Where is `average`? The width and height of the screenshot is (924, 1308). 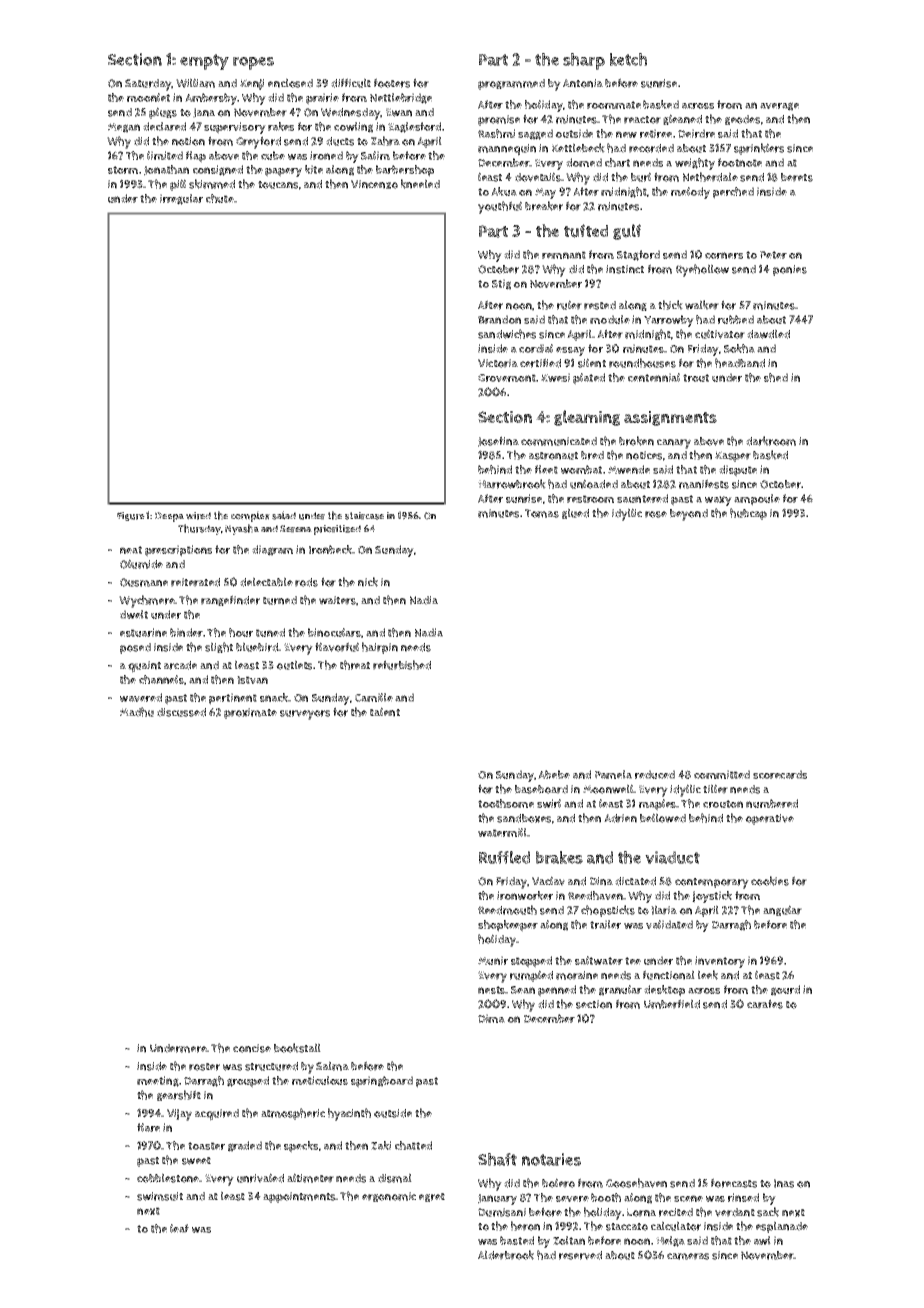
average is located at coordinates (779, 106).
